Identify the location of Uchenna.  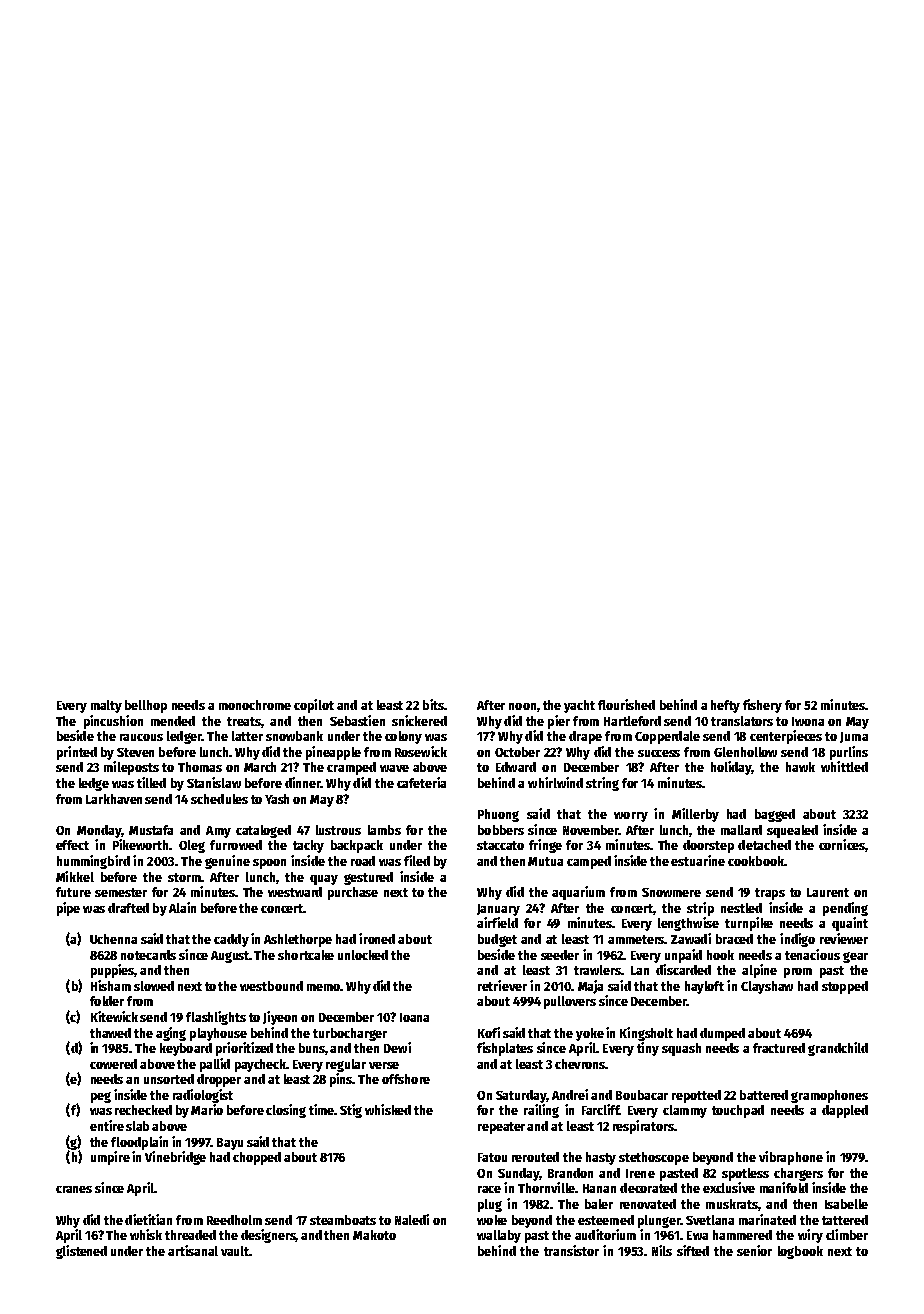
(113, 939).
